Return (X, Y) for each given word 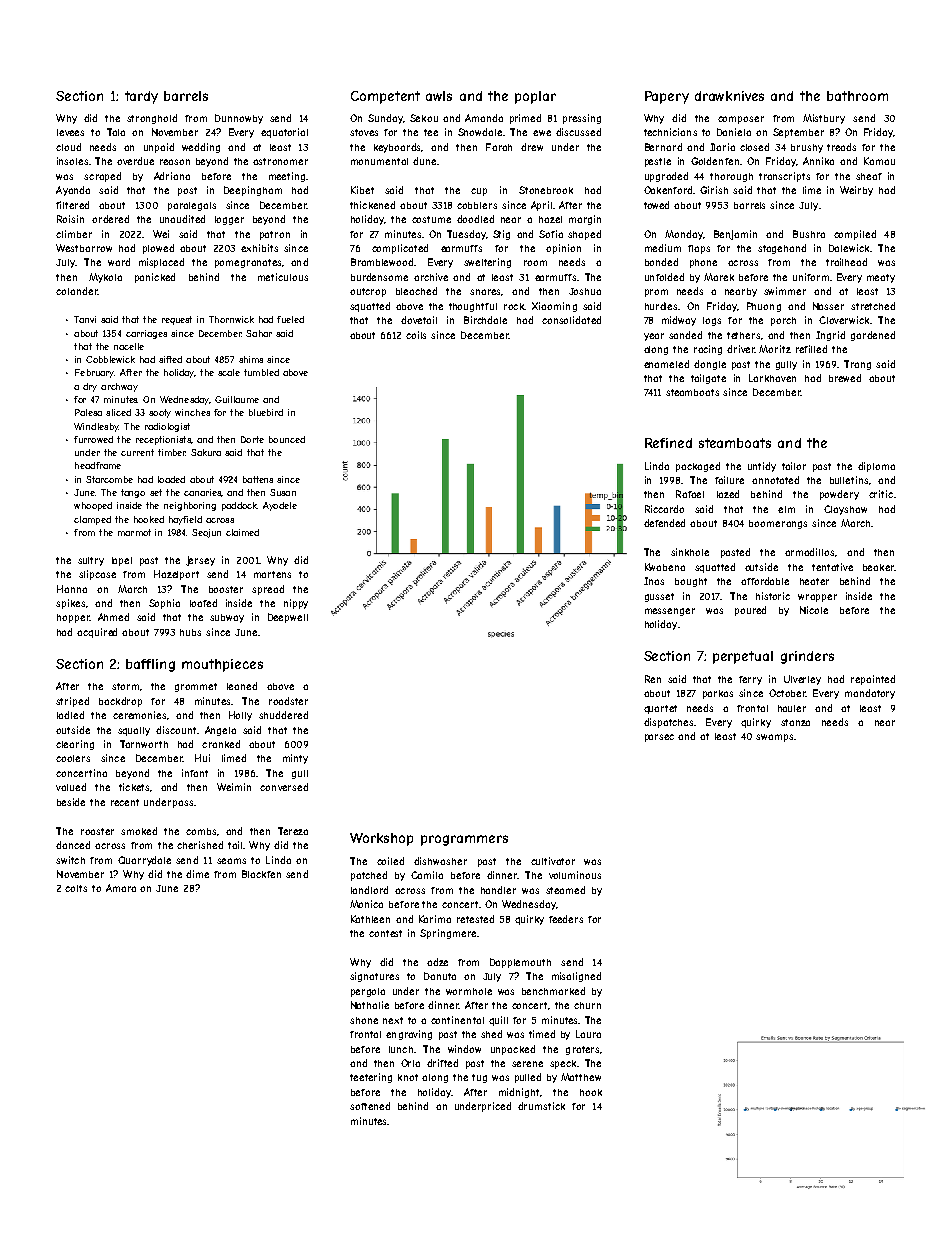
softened (370, 1106)
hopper (73, 618)
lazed (728, 494)
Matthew (581, 1077)
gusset (659, 597)
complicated (400, 249)
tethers (743, 335)
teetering (371, 1078)
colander (77, 291)
